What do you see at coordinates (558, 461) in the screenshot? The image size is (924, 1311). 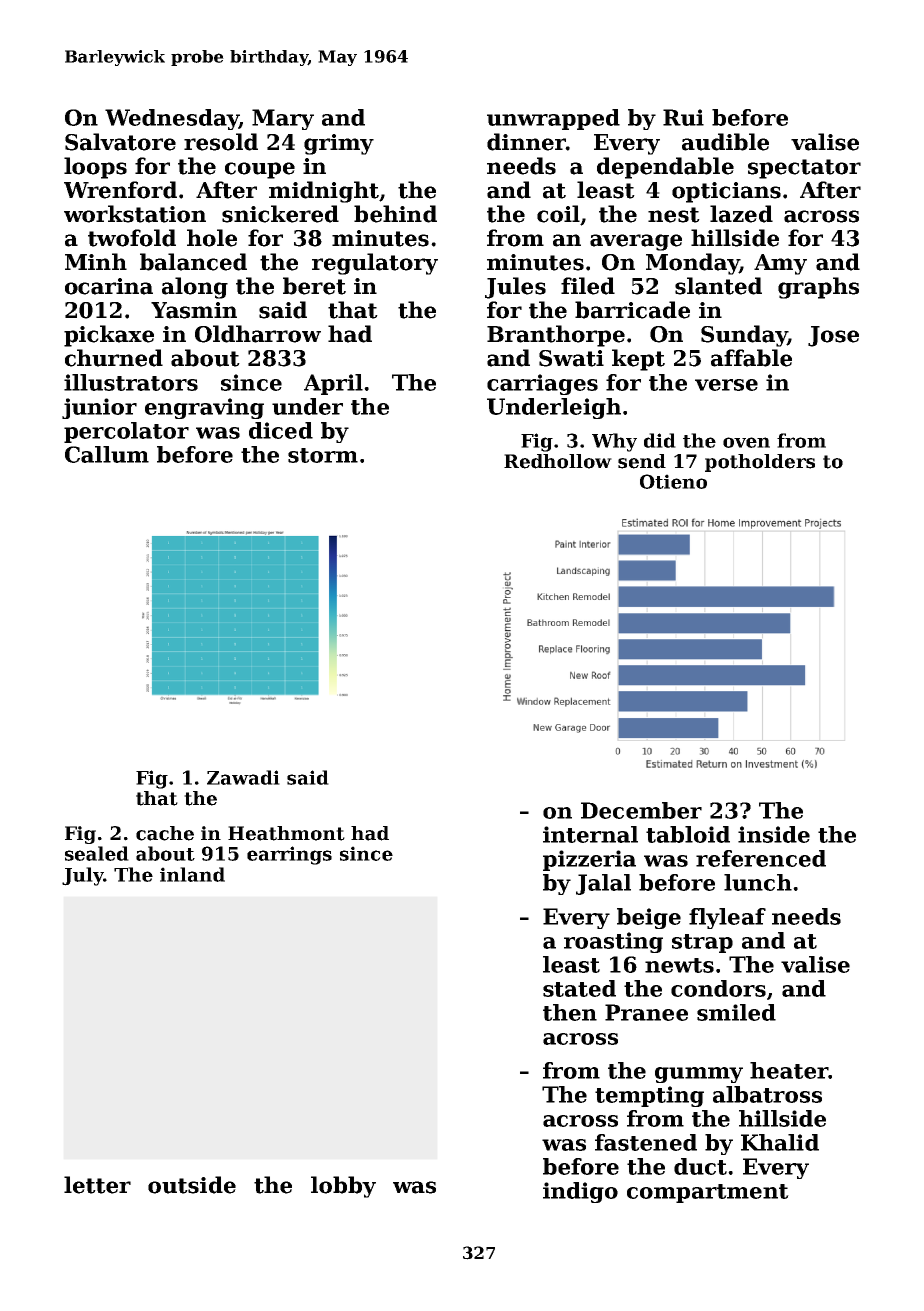 I see `Redhollow` at bounding box center [558, 461].
